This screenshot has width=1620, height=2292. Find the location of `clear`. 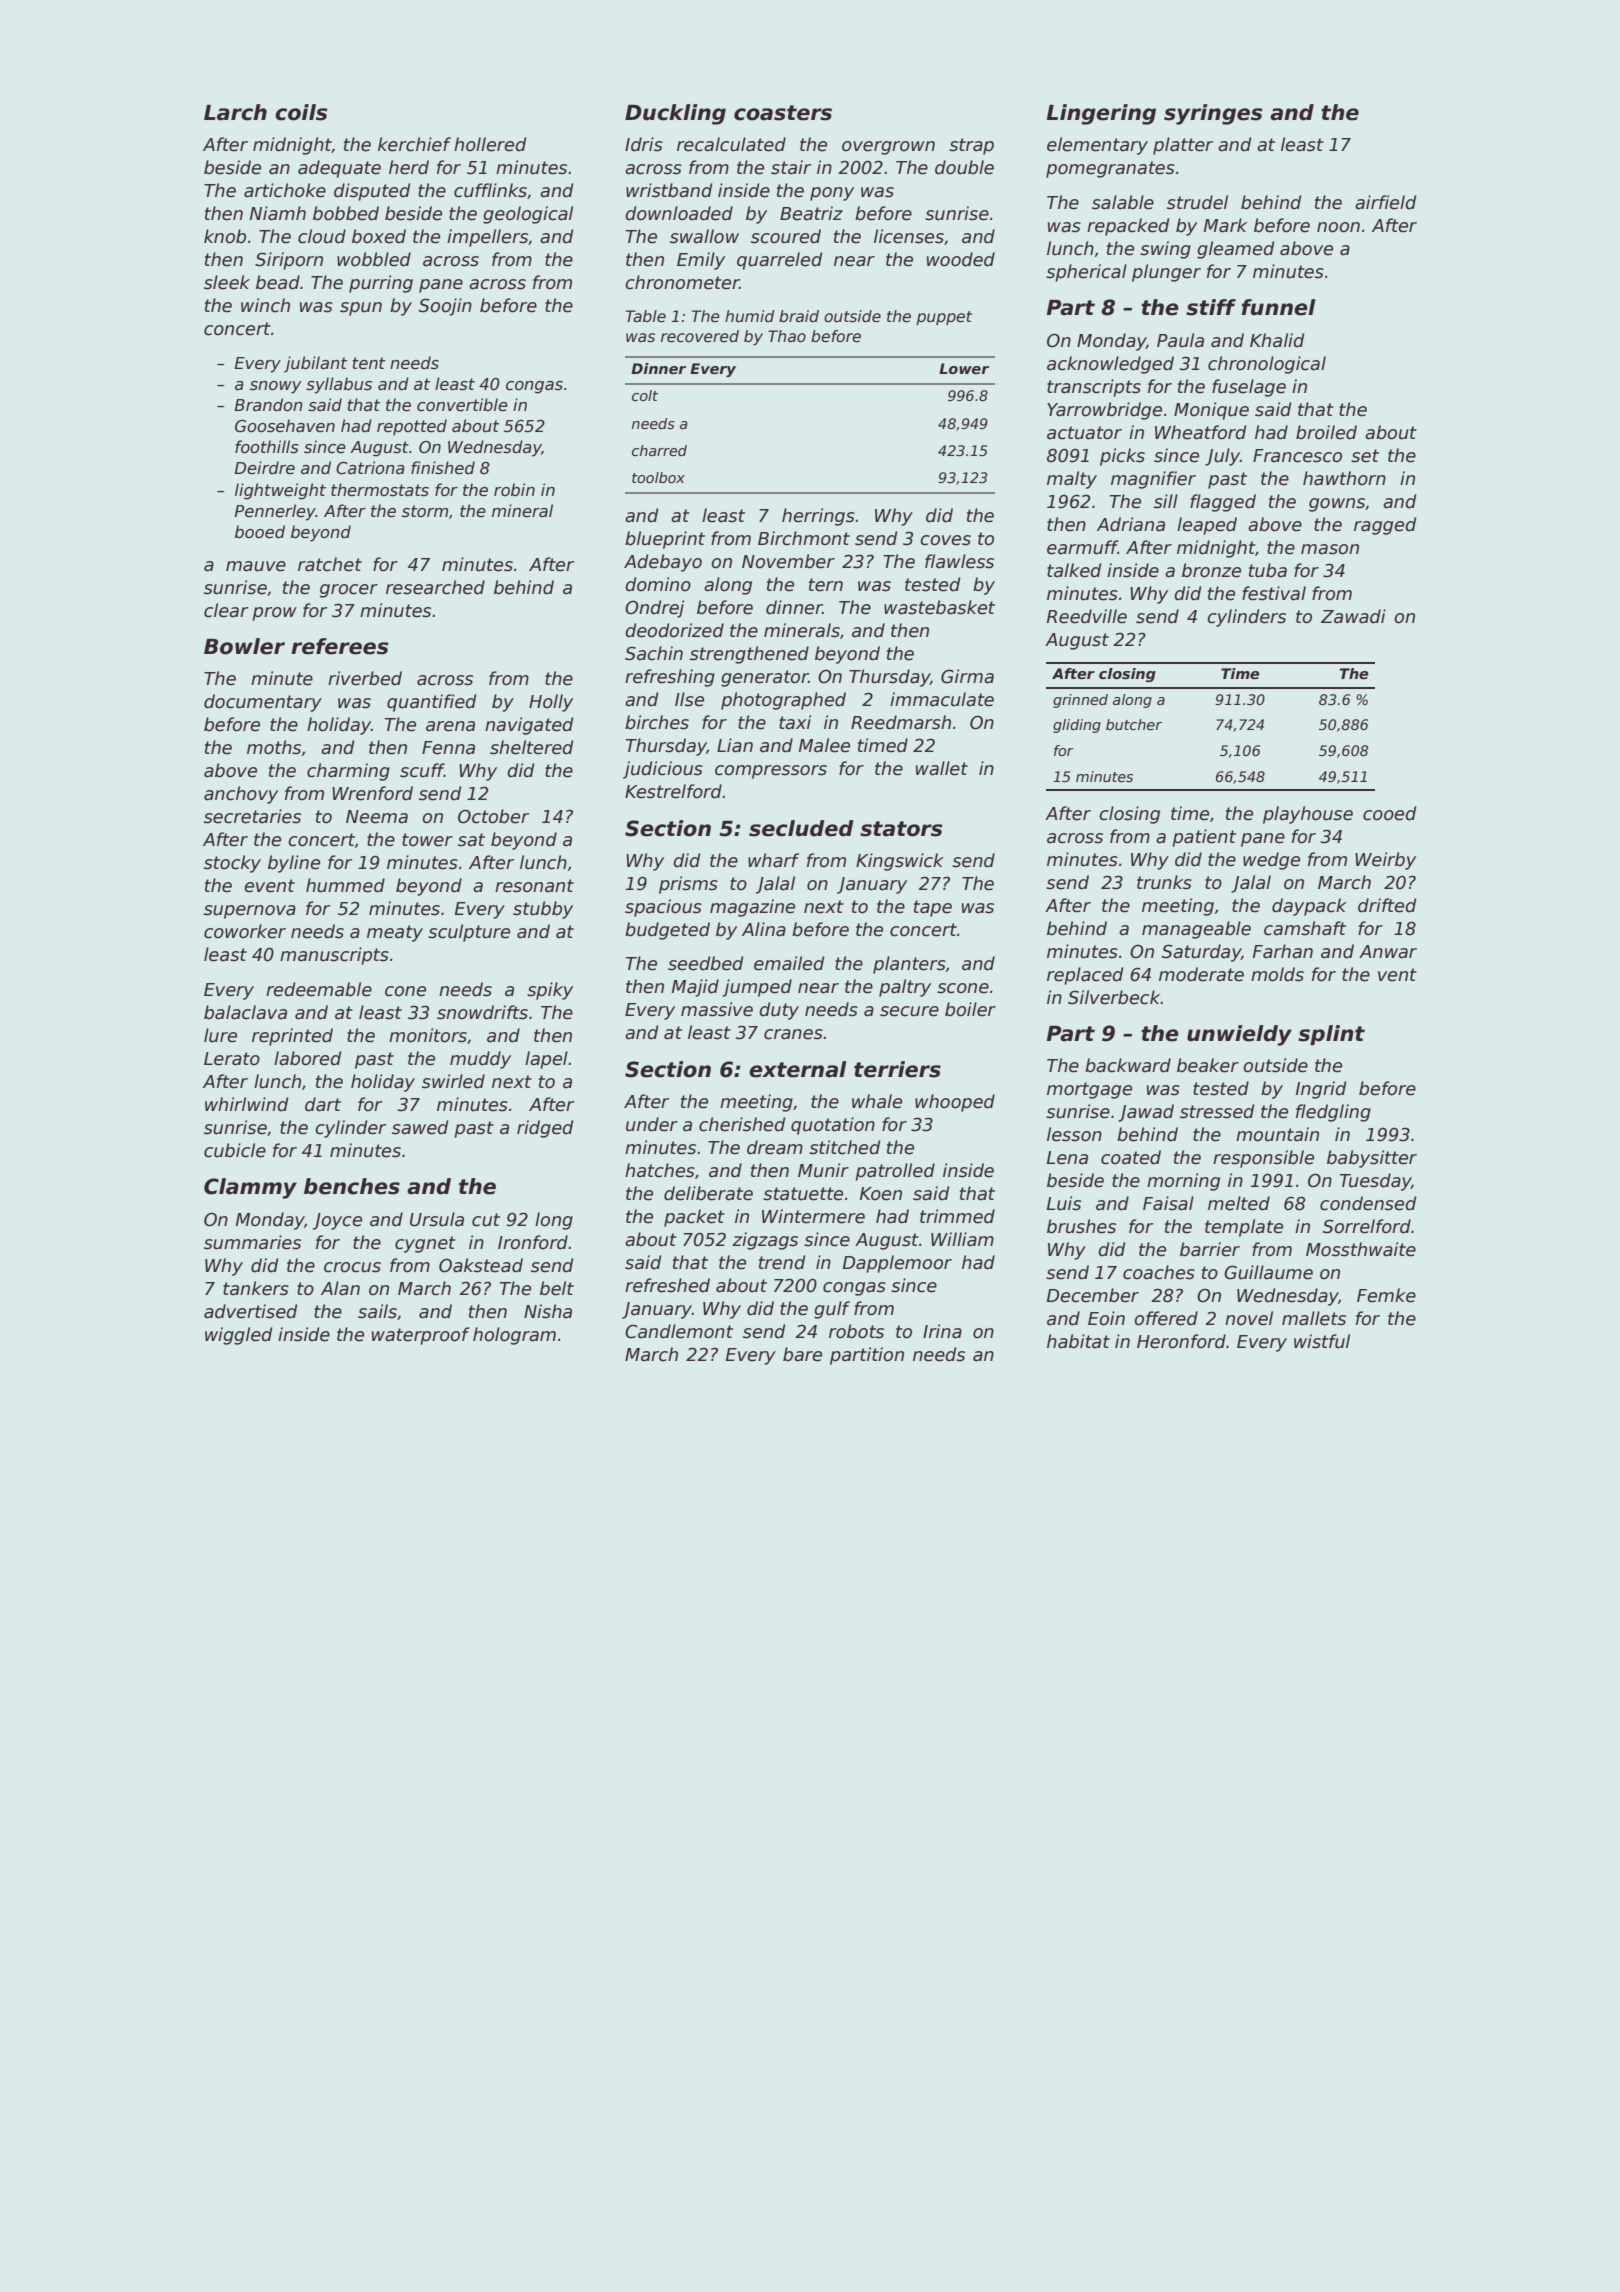

clear is located at coordinates (226, 610).
